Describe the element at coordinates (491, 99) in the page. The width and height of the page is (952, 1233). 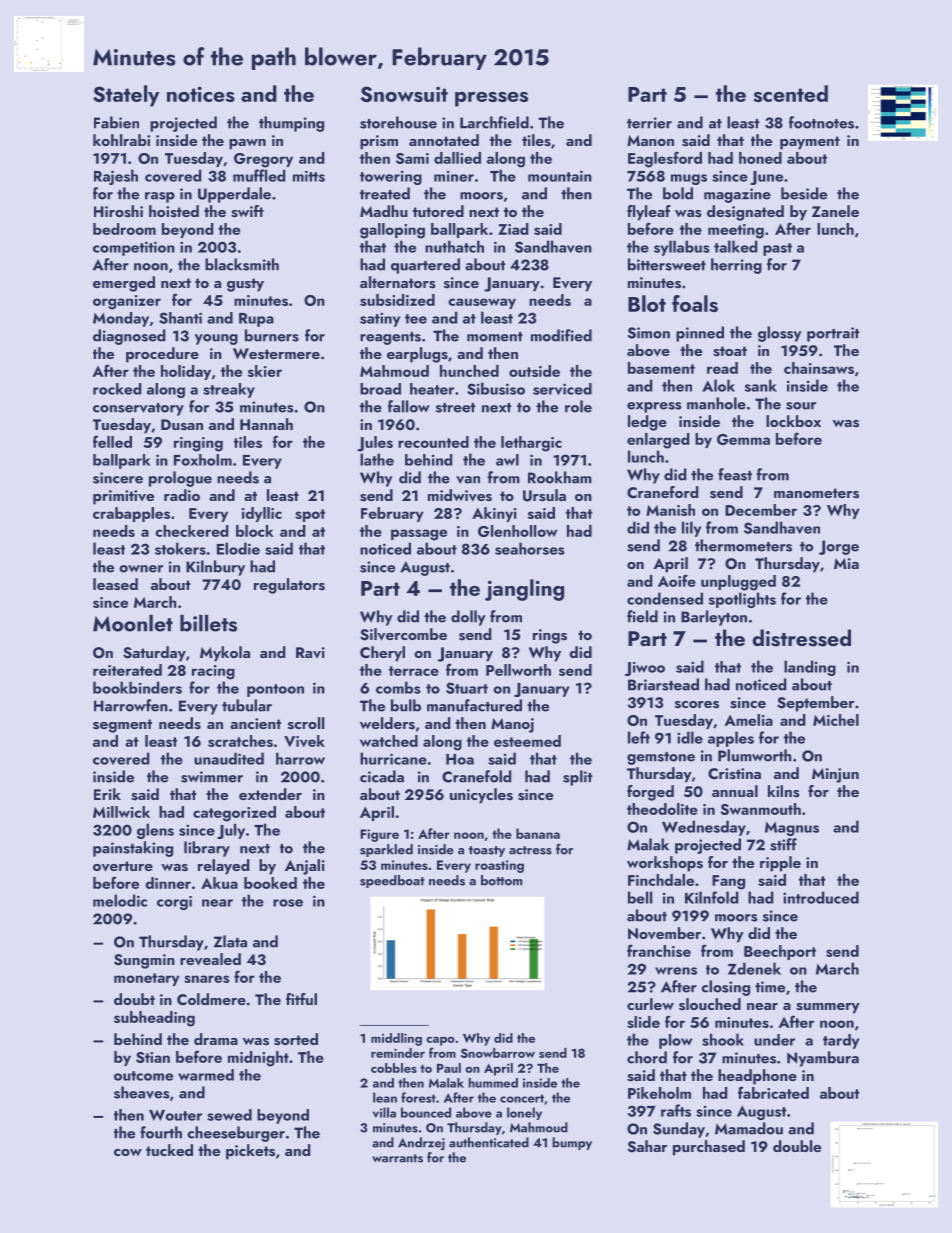
I see `presses` at that location.
